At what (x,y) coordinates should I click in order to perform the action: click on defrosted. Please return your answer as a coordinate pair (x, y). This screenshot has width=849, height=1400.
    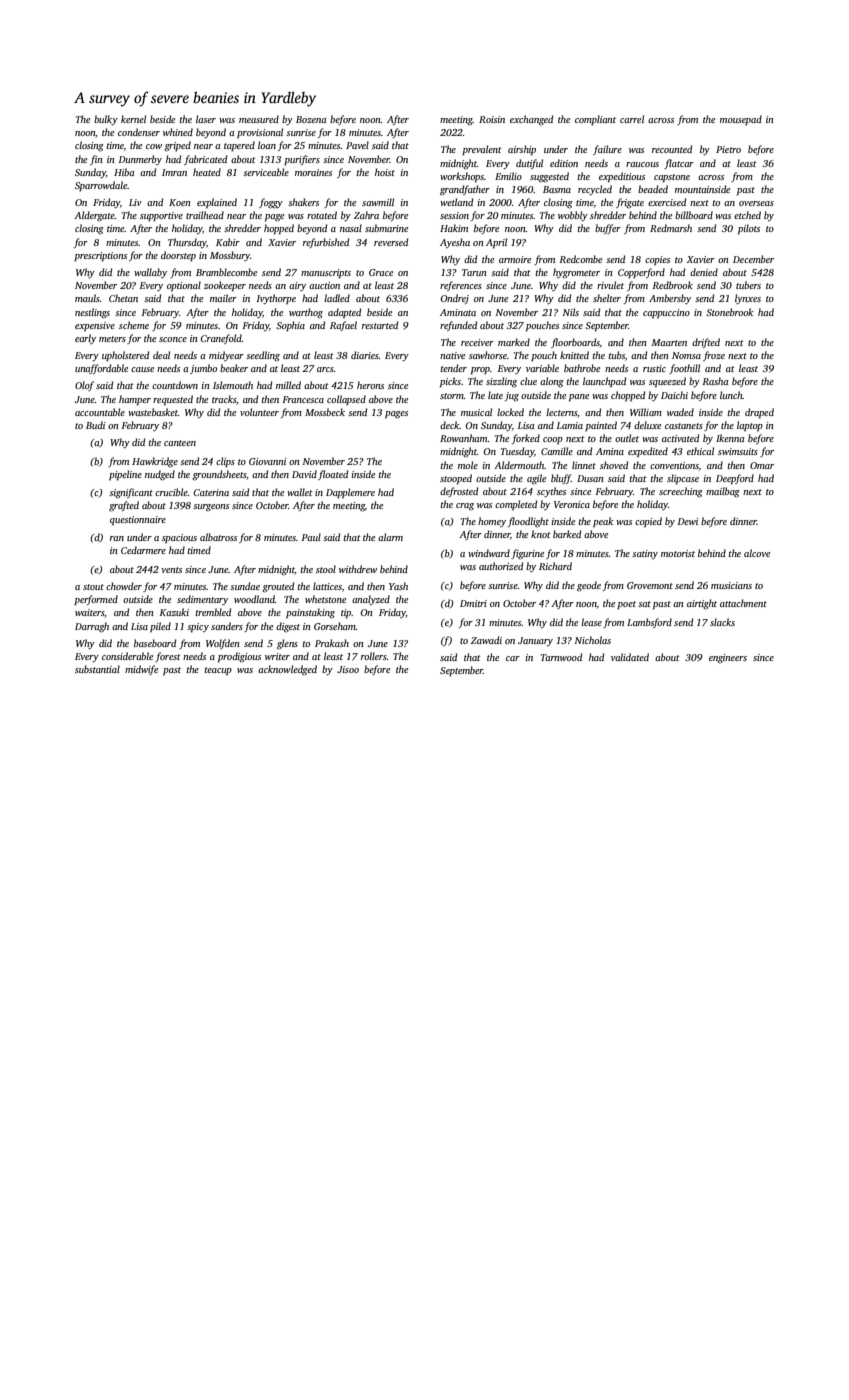
    Looking at the image, I should click on (459, 492).
